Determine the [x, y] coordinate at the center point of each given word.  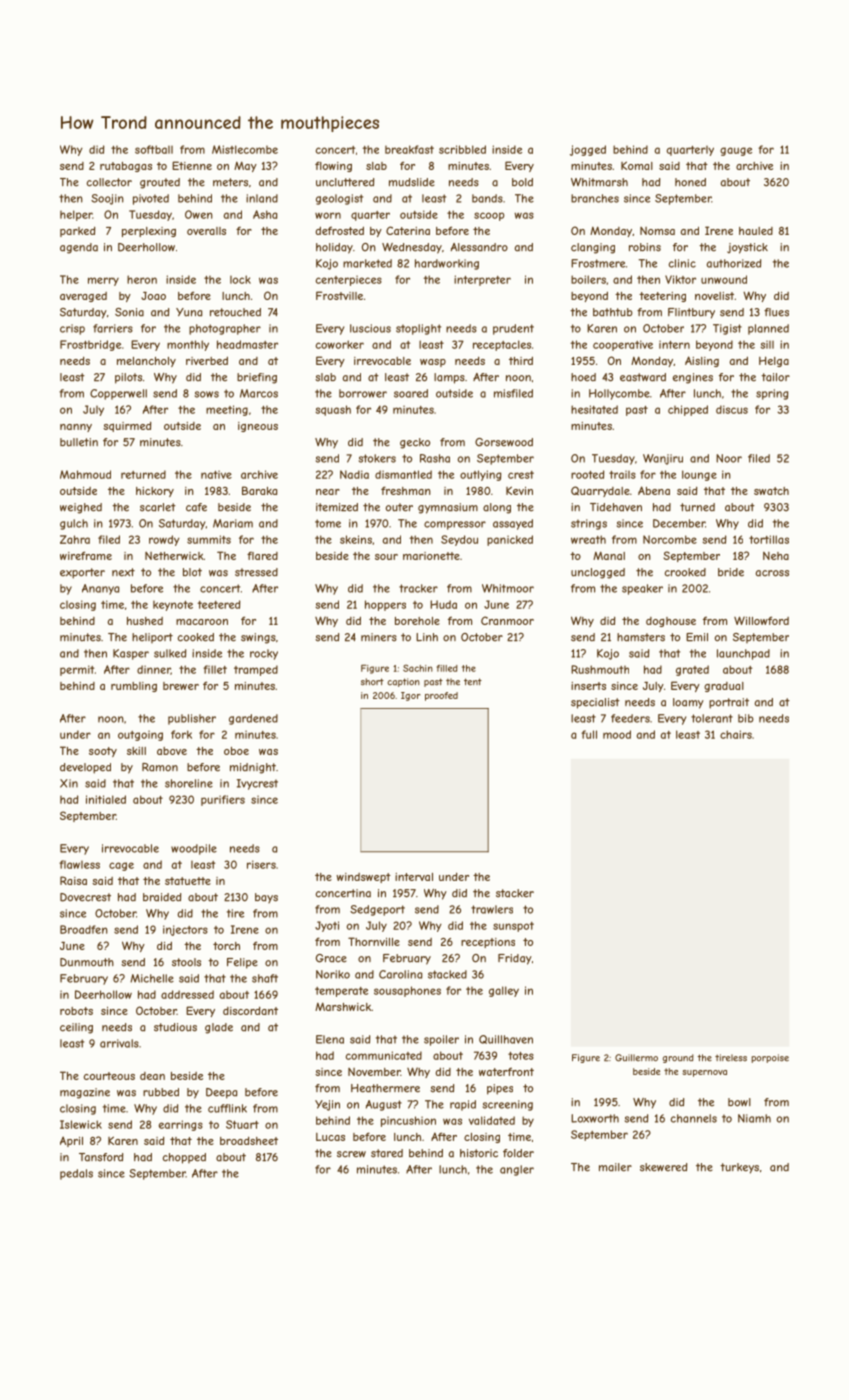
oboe [236, 751]
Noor [729, 458]
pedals [76, 1174]
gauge [736, 151]
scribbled [462, 149]
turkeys [739, 1168]
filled [447, 668]
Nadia [354, 474]
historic [479, 1153]
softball [154, 149]
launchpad [743, 654]
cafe [196, 507]
